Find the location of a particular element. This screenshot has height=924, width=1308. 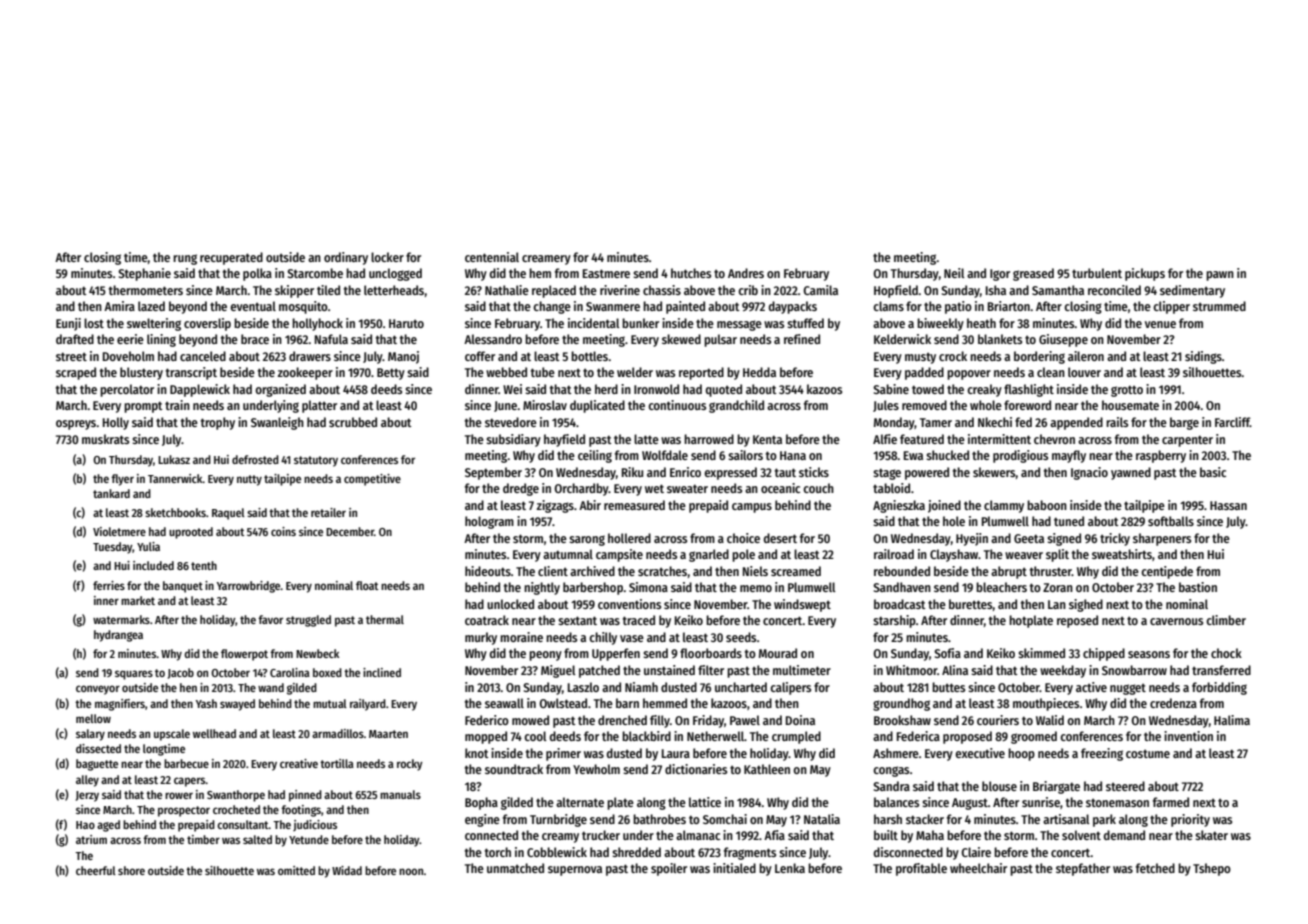

chevron is located at coordinates (1054, 439).
